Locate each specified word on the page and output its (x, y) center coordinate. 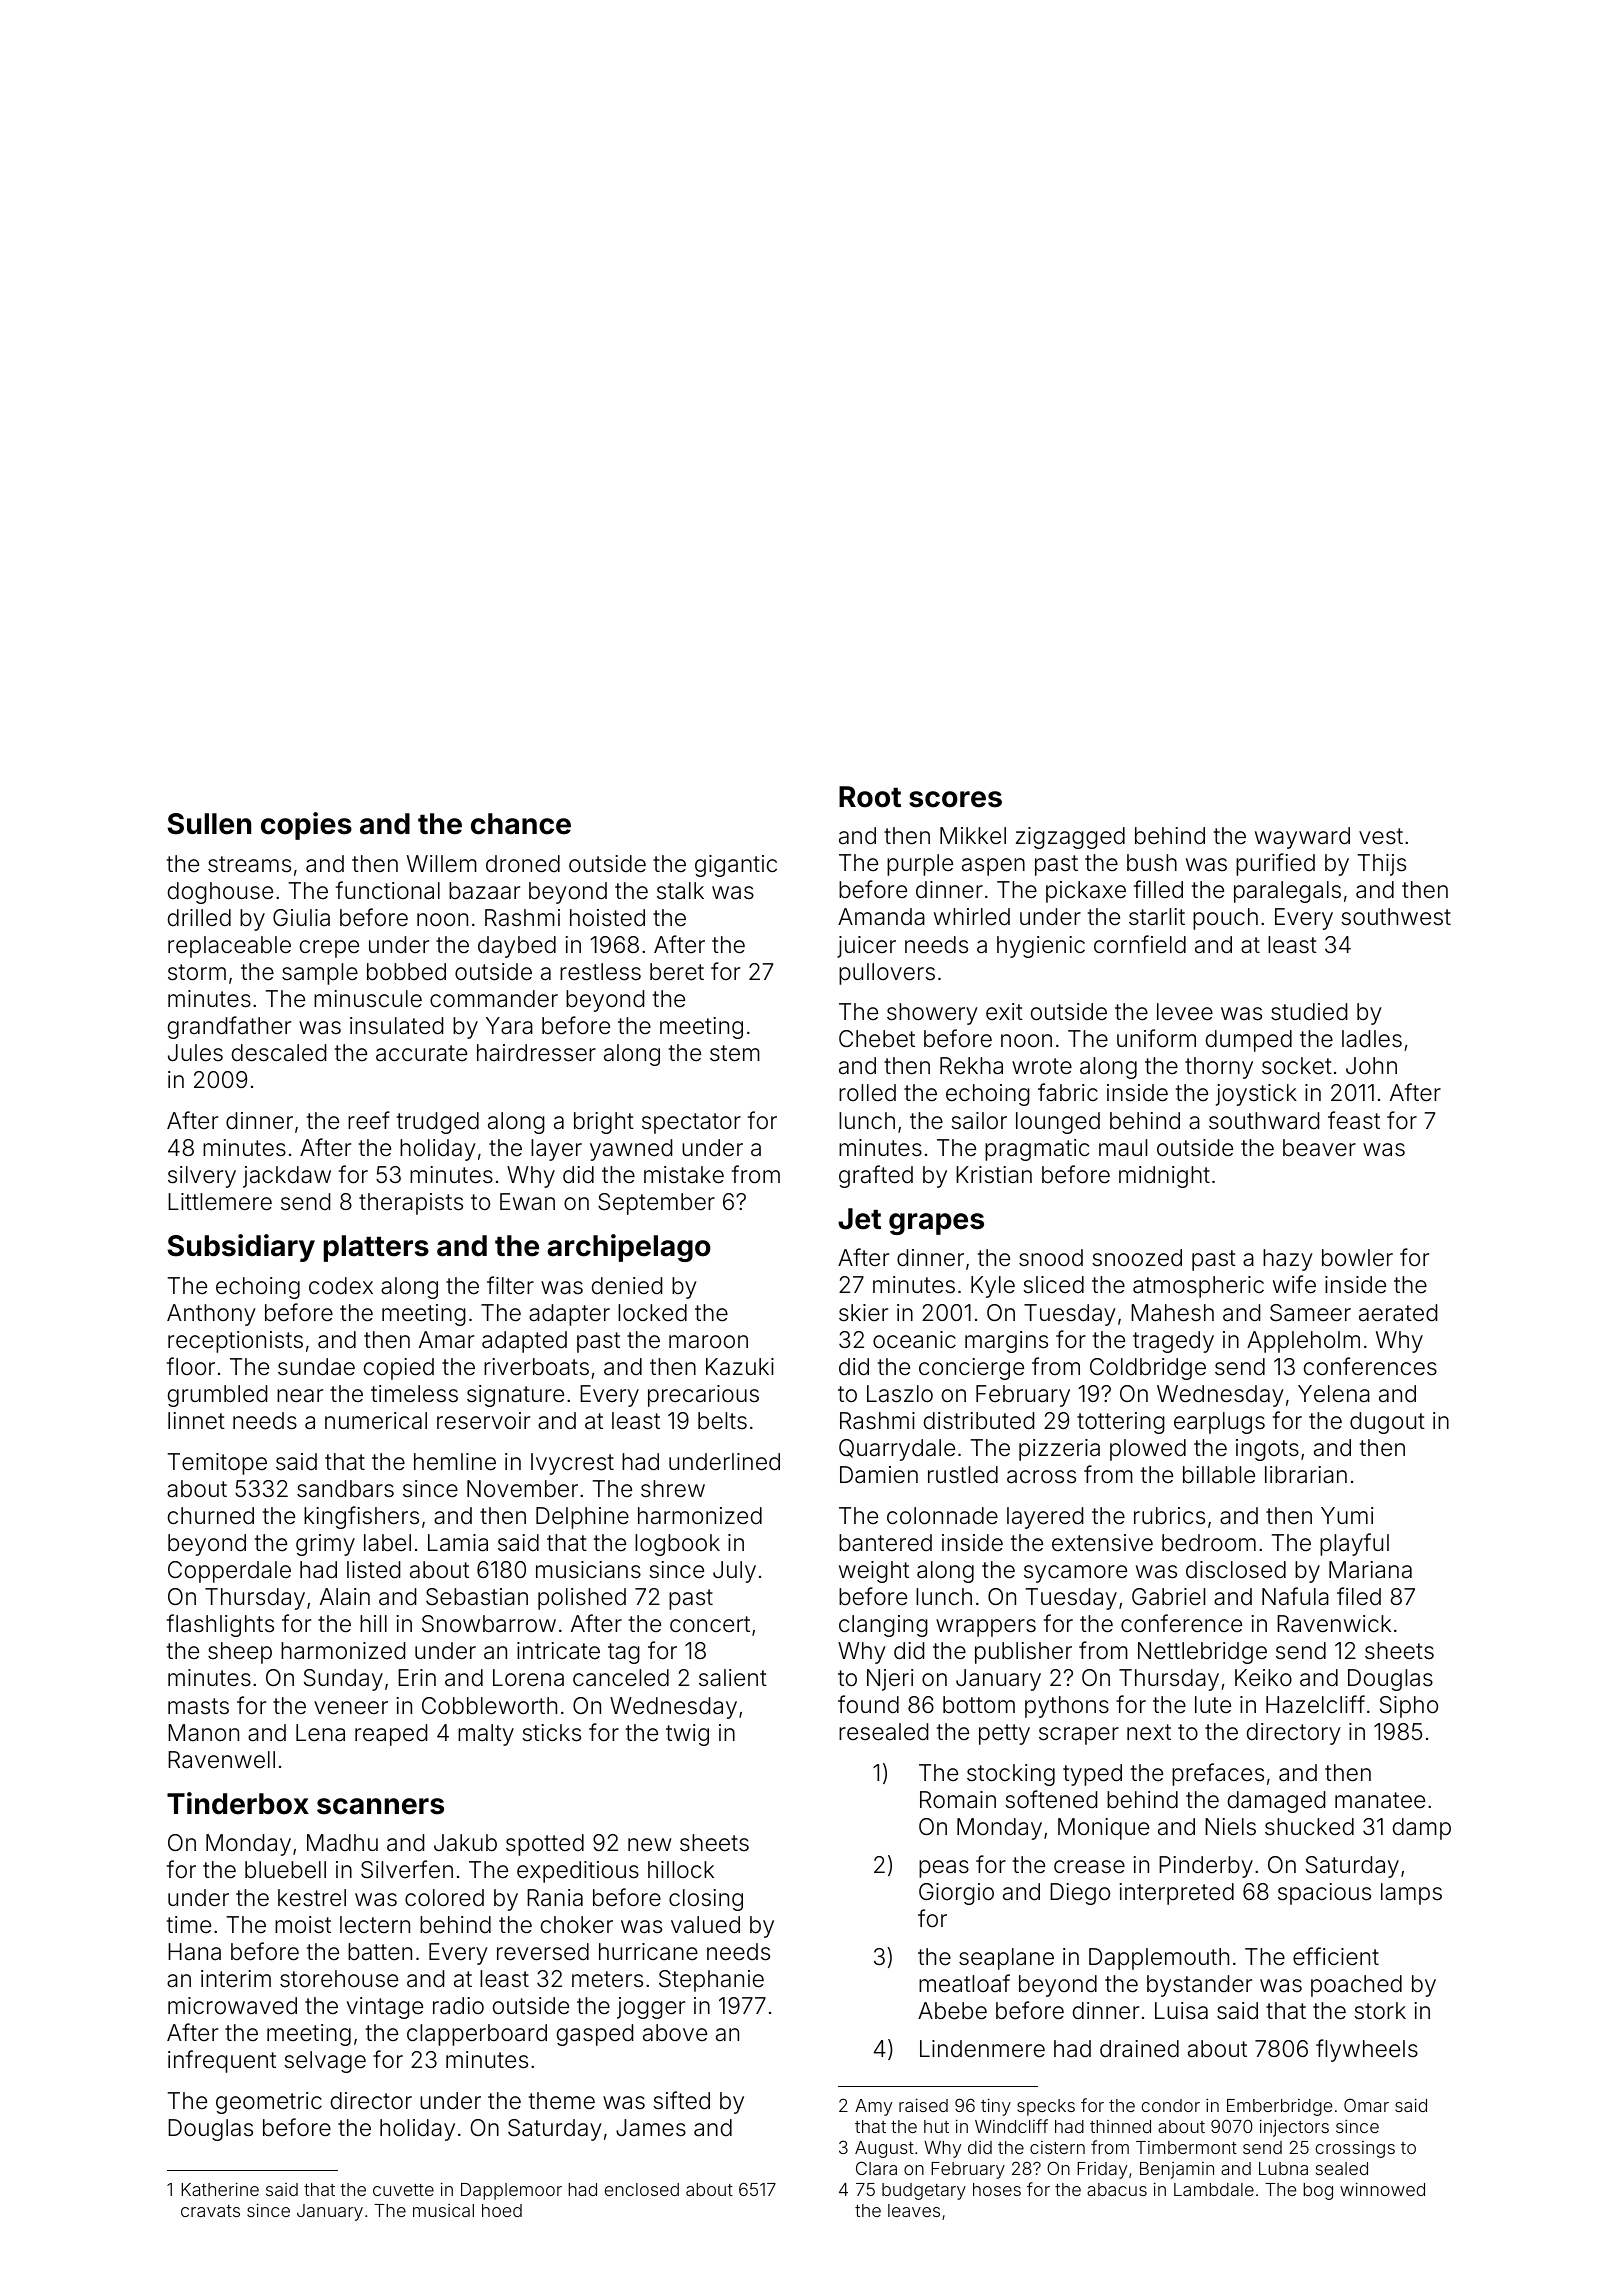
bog (1318, 2191)
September (656, 1204)
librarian (1306, 1475)
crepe (329, 949)
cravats (210, 2211)
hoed (502, 2210)
